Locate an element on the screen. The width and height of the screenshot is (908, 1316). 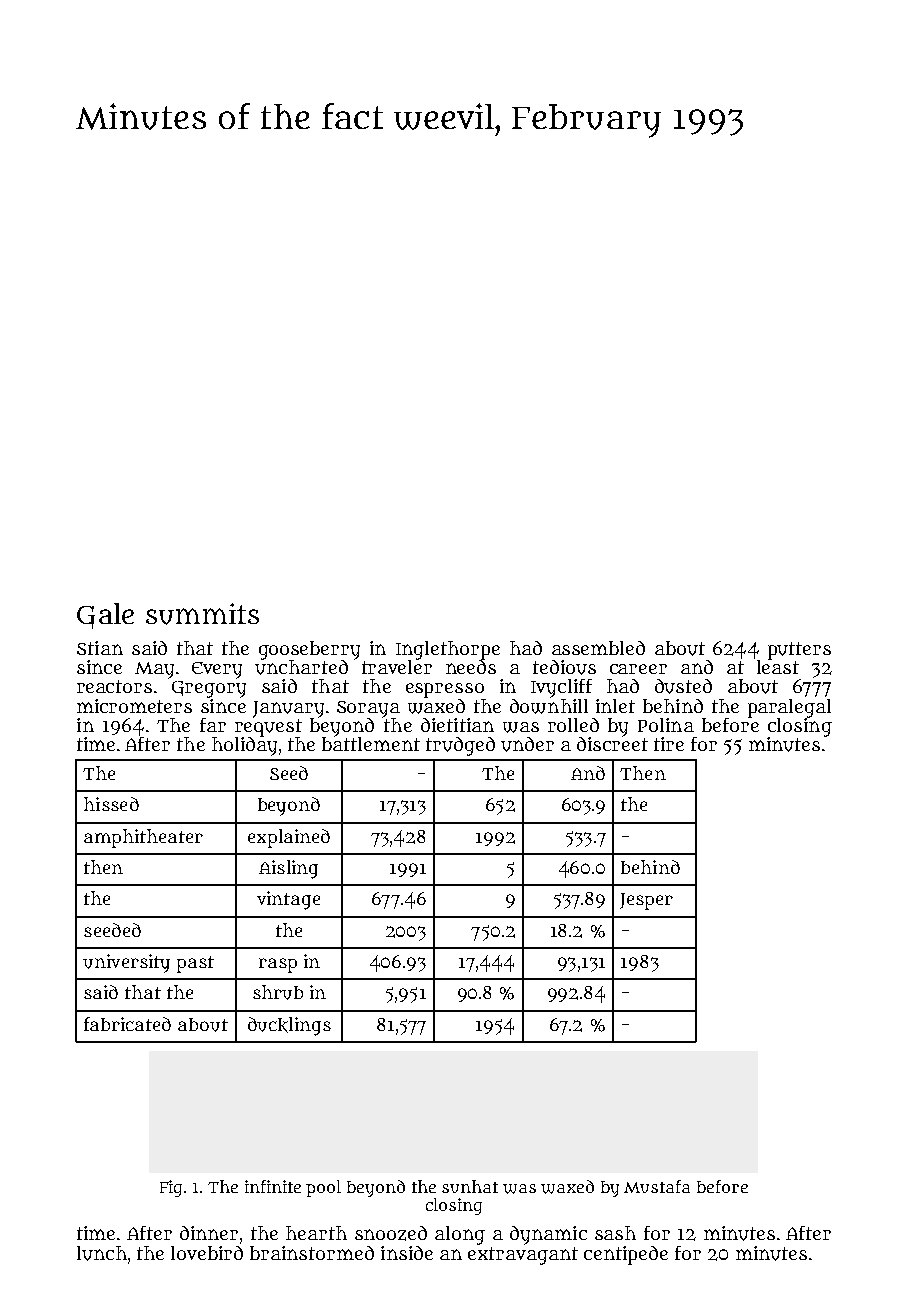
tire is located at coordinates (669, 744).
